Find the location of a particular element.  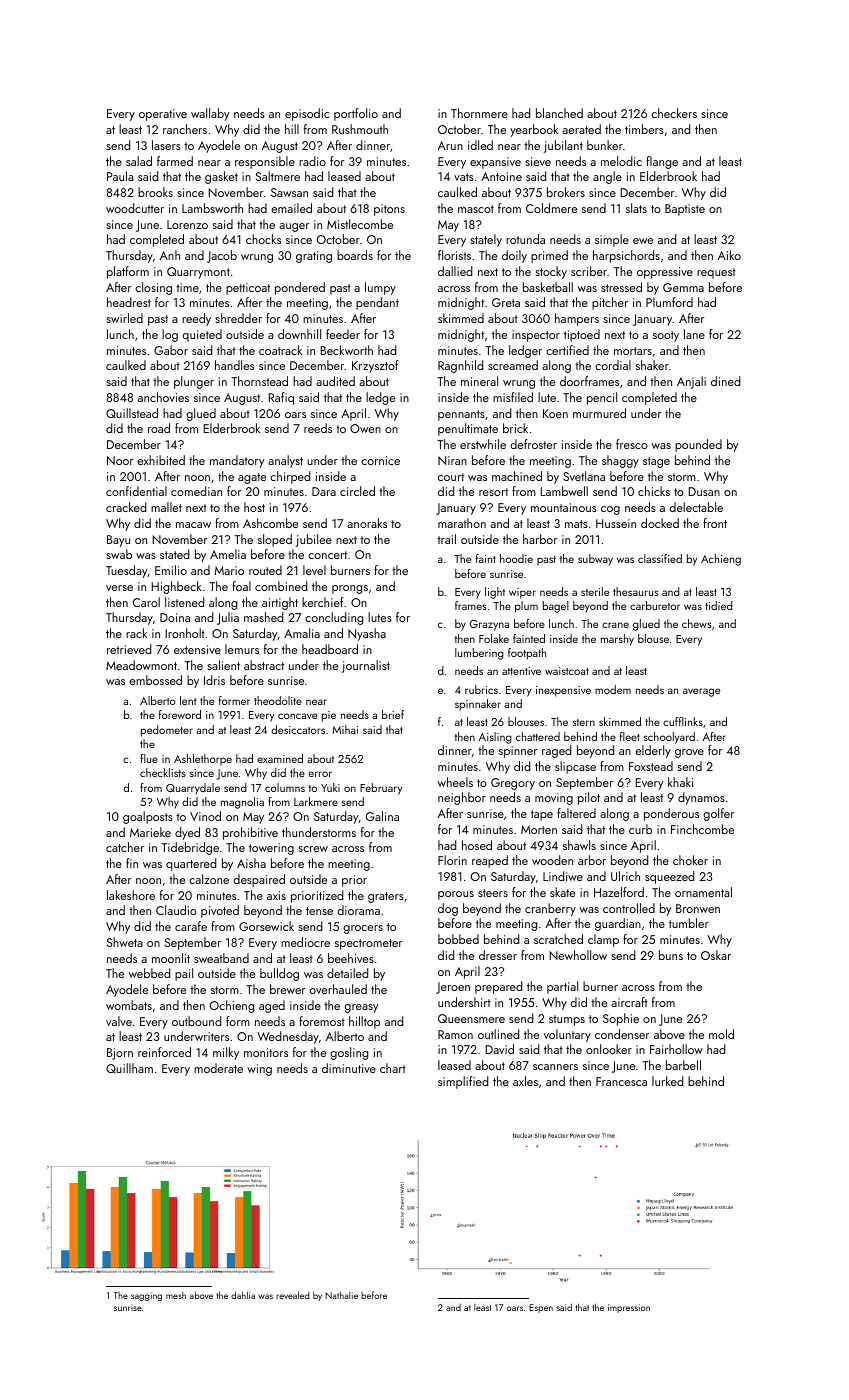

checklists is located at coordinates (162, 772).
